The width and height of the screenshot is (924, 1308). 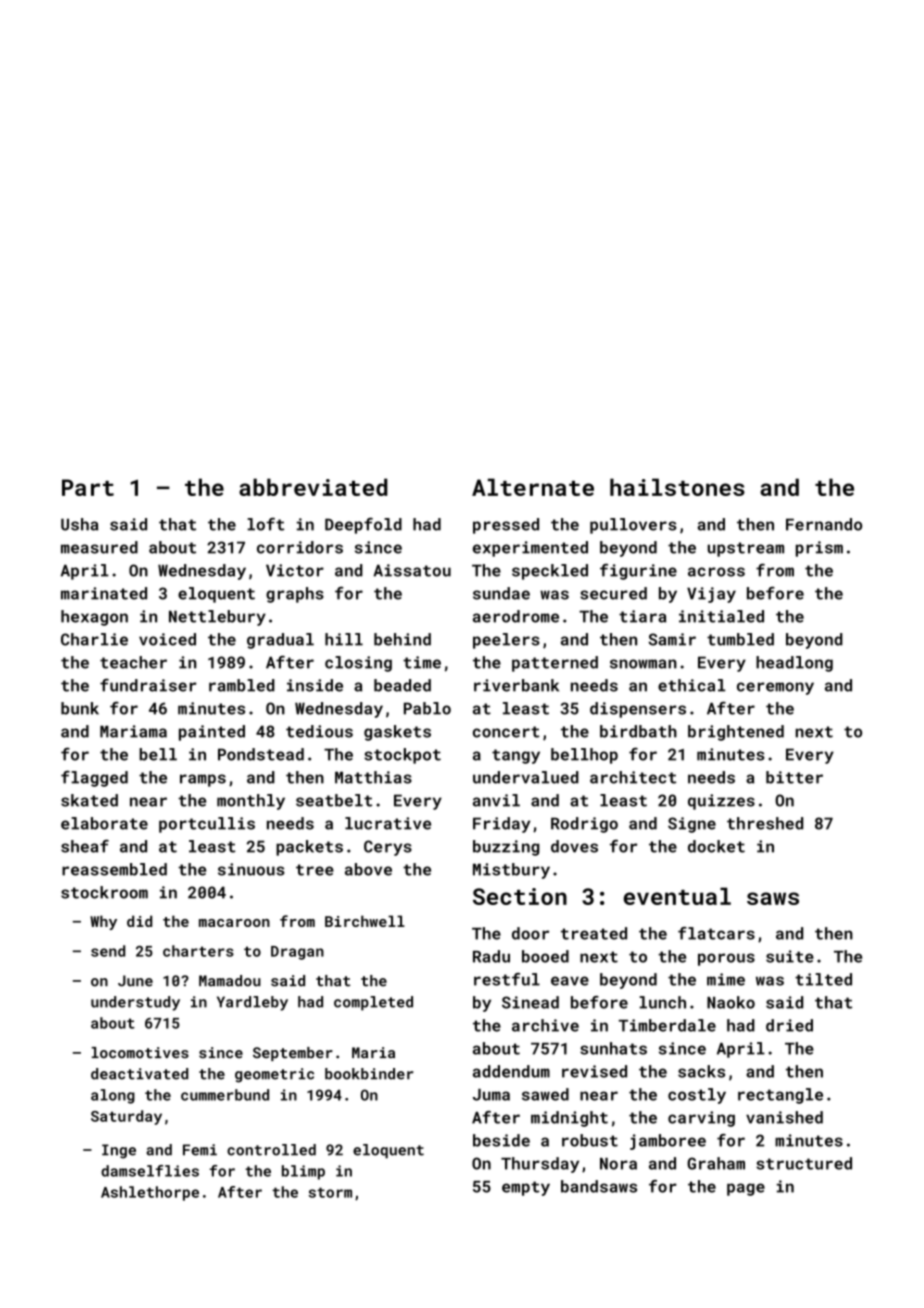 I want to click on September, so click(x=293, y=1054).
